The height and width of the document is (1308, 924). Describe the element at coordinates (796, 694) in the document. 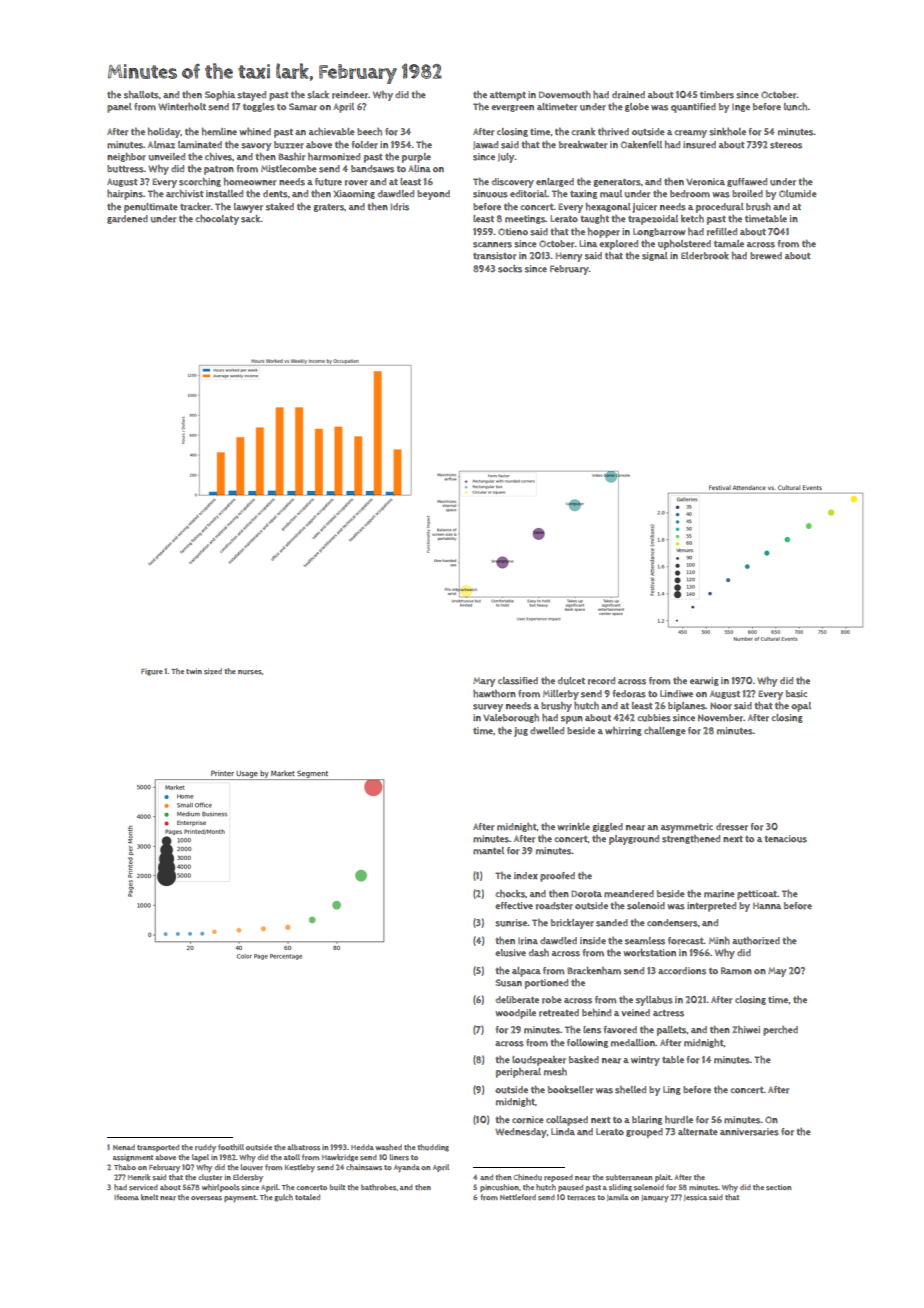

I see `basic` at that location.
